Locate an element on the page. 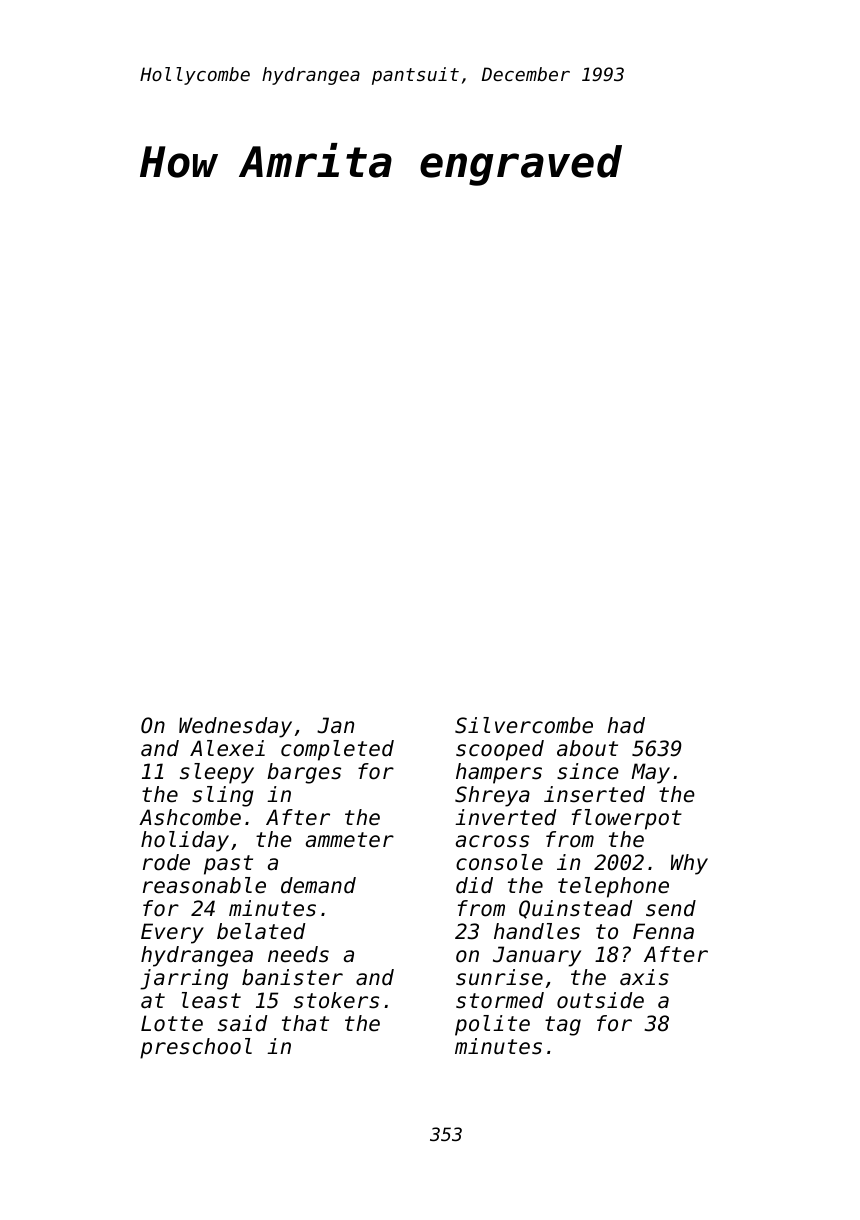 The height and width of the page is (1220, 860). May is located at coordinates (650, 773).
